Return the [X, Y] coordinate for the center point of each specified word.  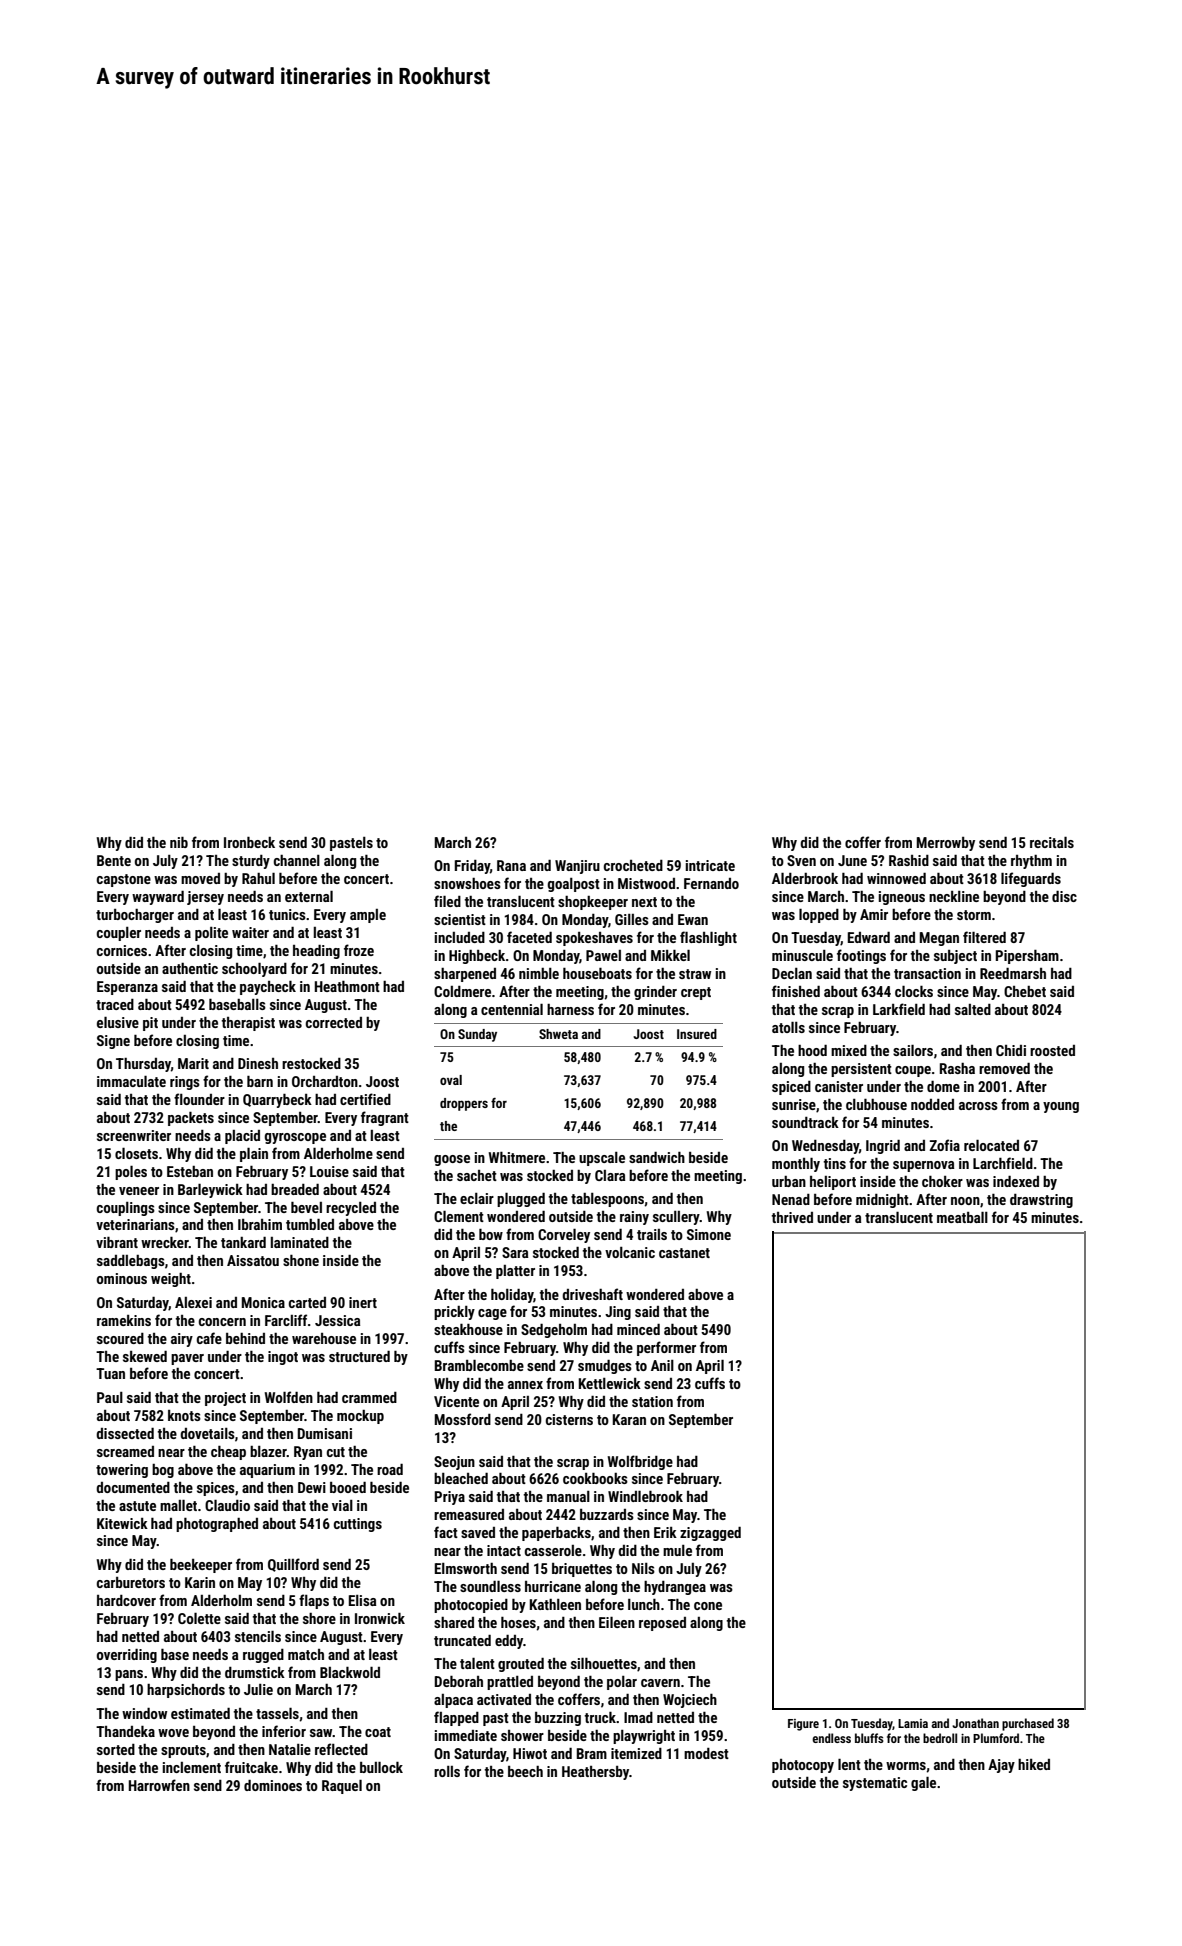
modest [706, 1753]
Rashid [909, 860]
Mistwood [646, 883]
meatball [962, 1217]
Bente [114, 860]
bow [491, 1234]
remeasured [469, 1514]
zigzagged [710, 1534]
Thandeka [125, 1731]
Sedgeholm [554, 1331]
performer [666, 1348]
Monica [263, 1302]
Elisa [362, 1600]
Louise [329, 1171]
